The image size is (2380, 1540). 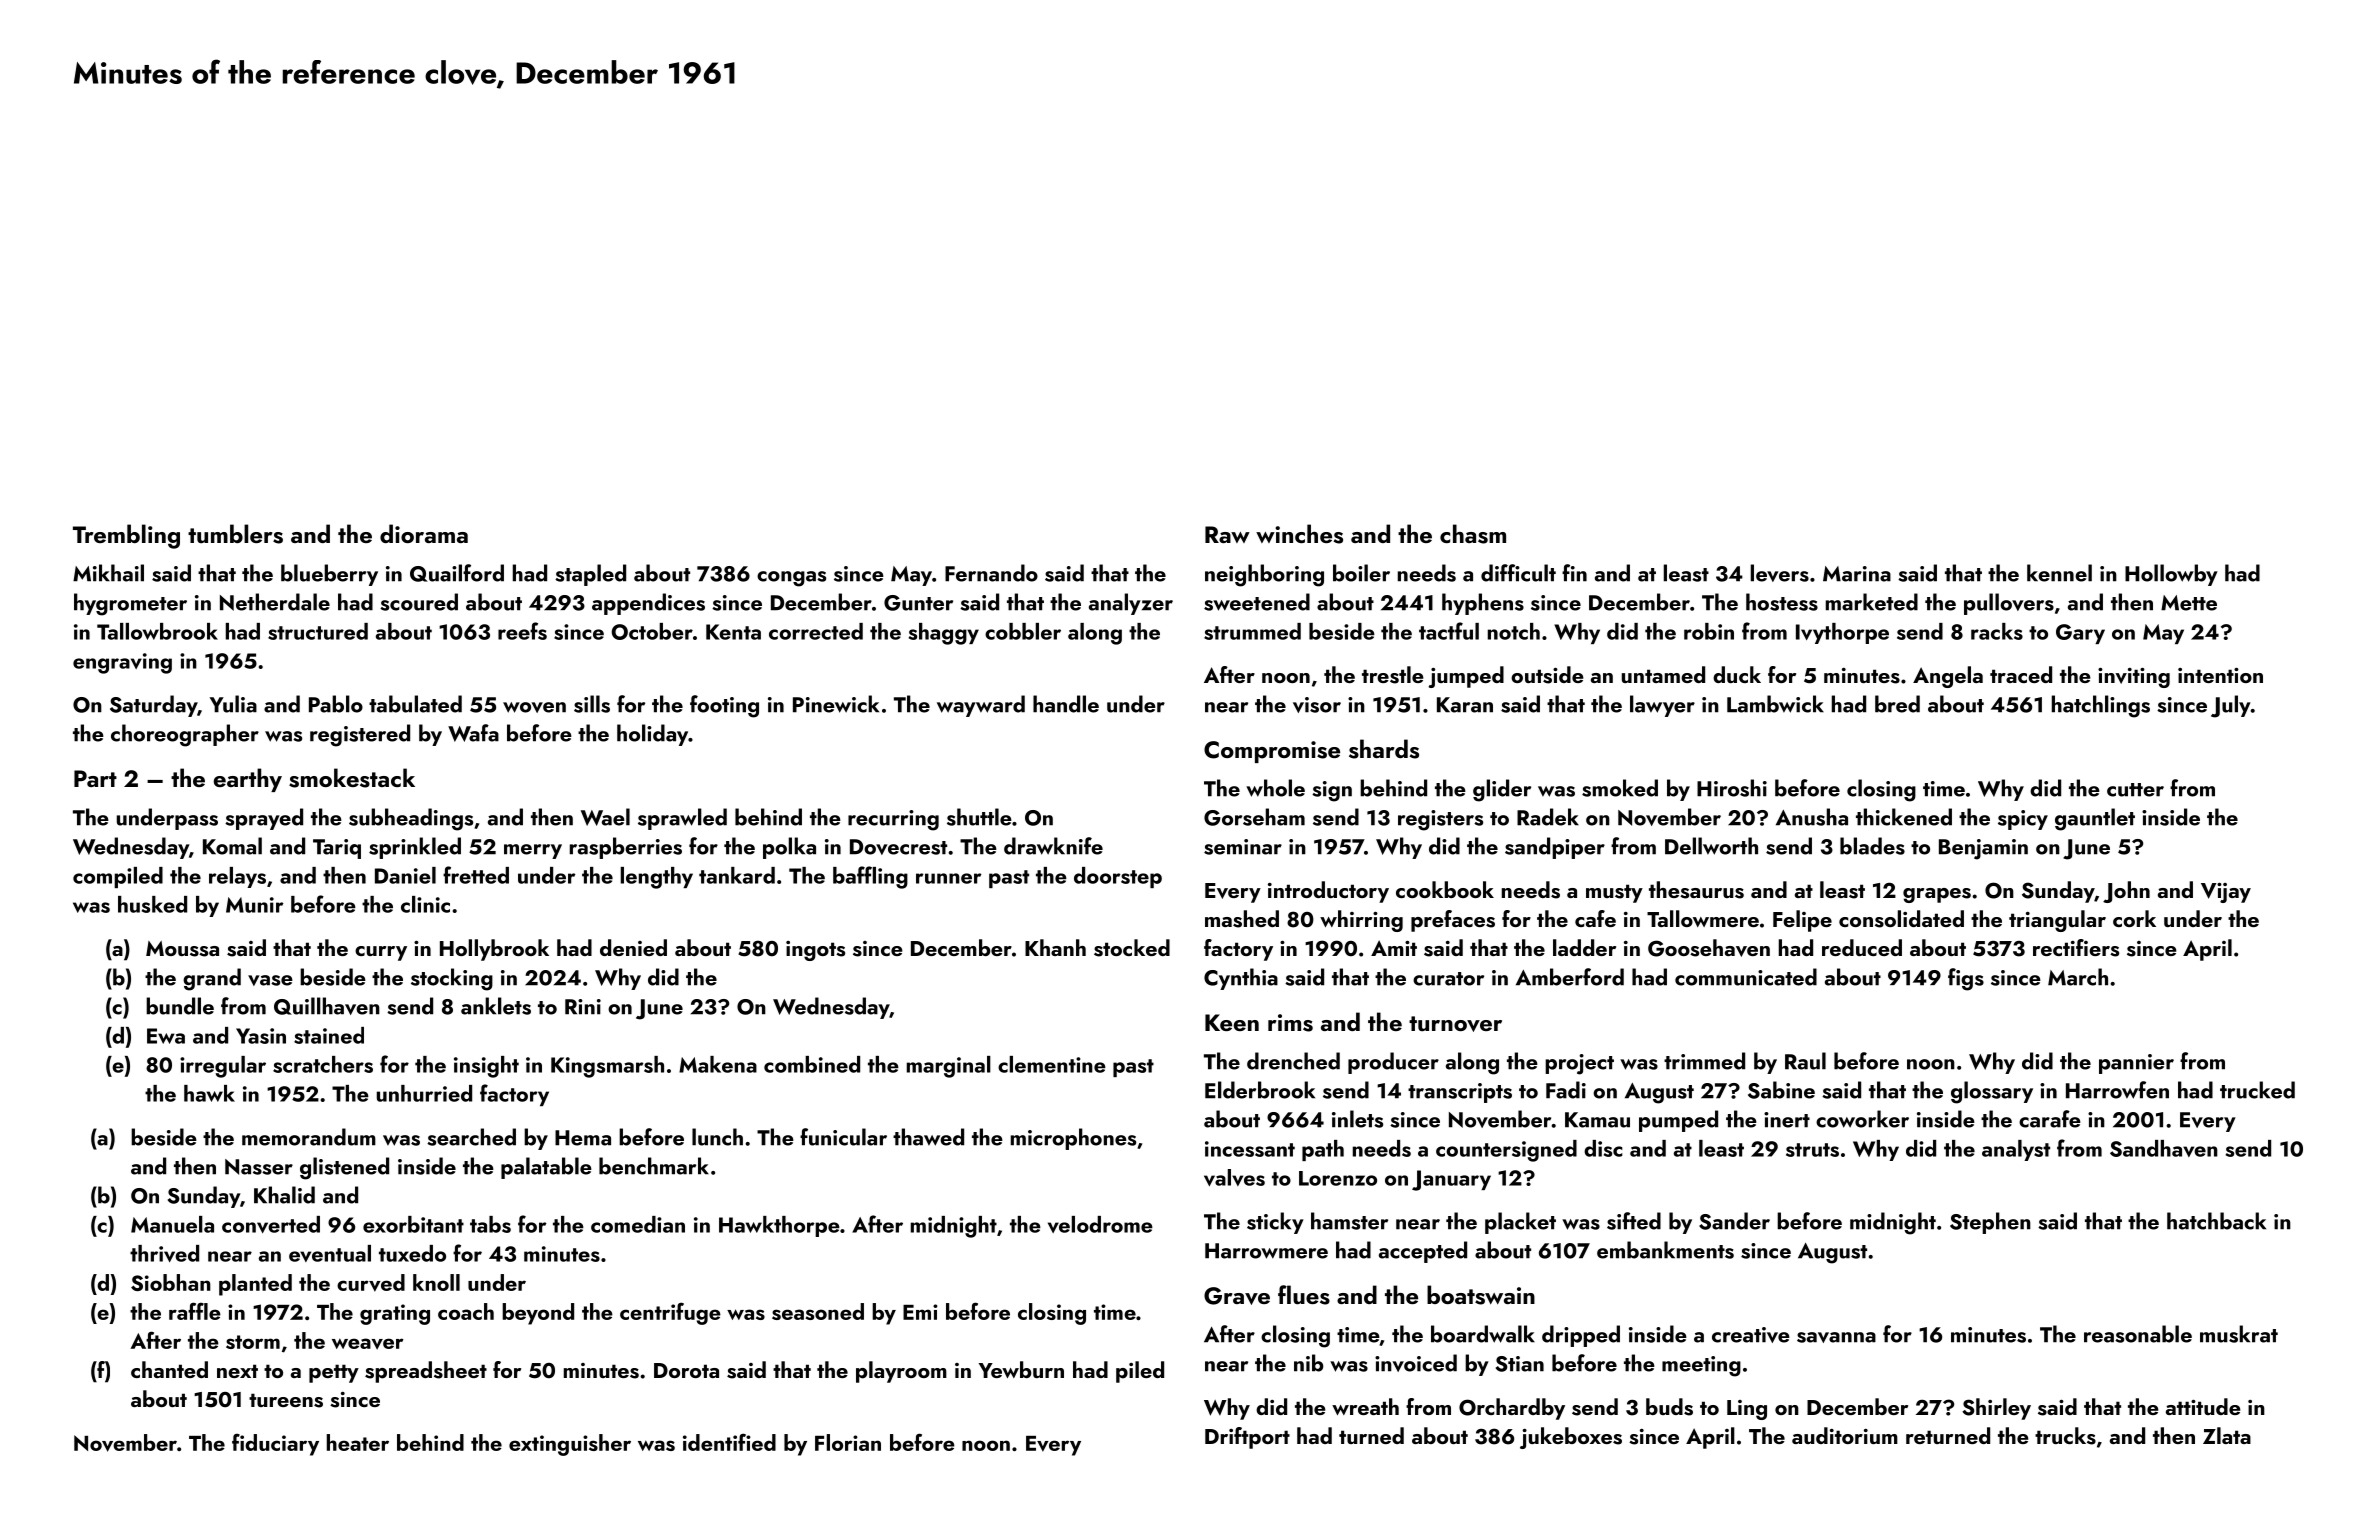 I want to click on auditorium, so click(x=1845, y=1435).
